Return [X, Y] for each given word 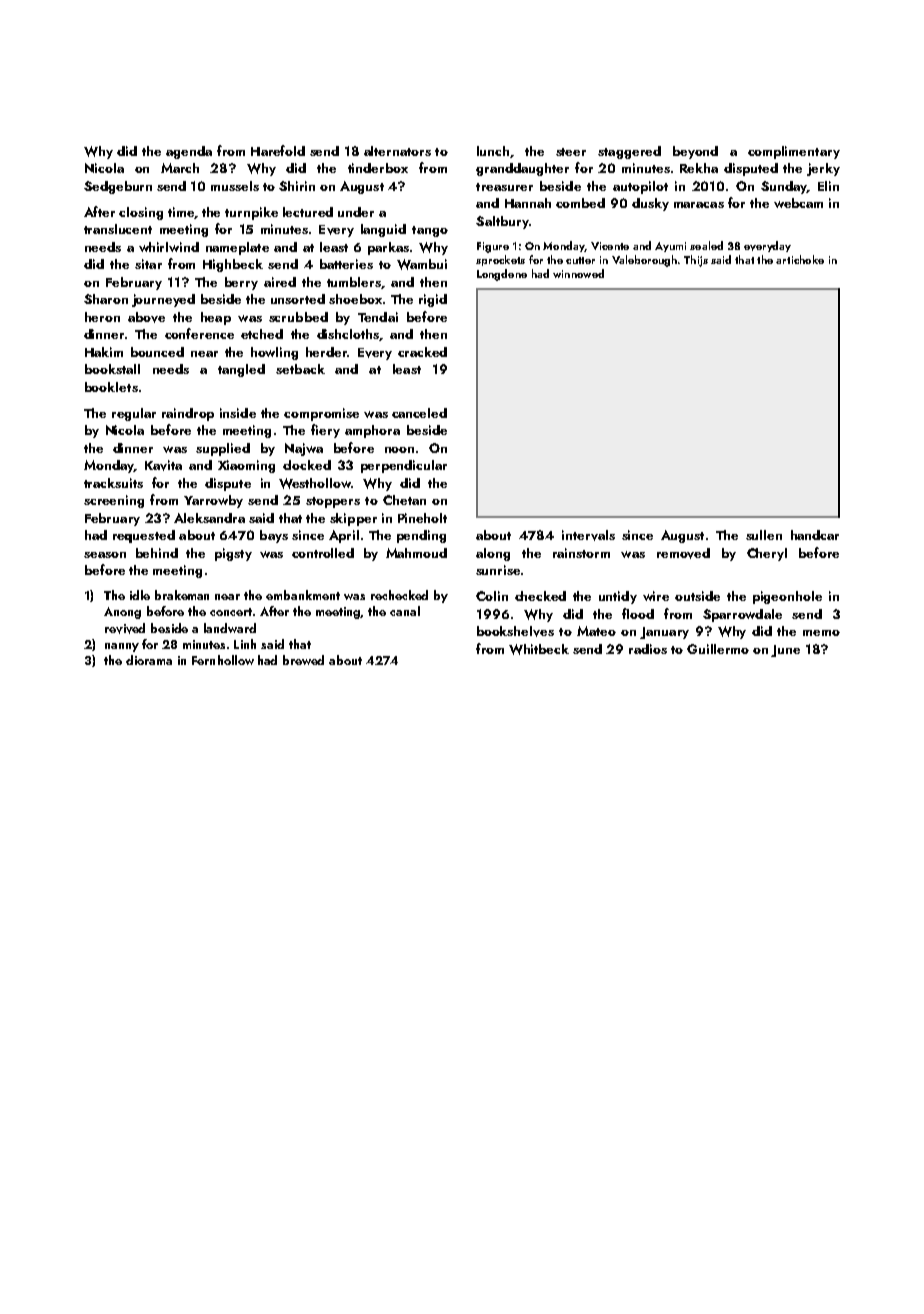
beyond [695, 152]
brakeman [182, 595]
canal [405, 611]
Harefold [278, 150]
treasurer [504, 187]
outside [697, 596]
